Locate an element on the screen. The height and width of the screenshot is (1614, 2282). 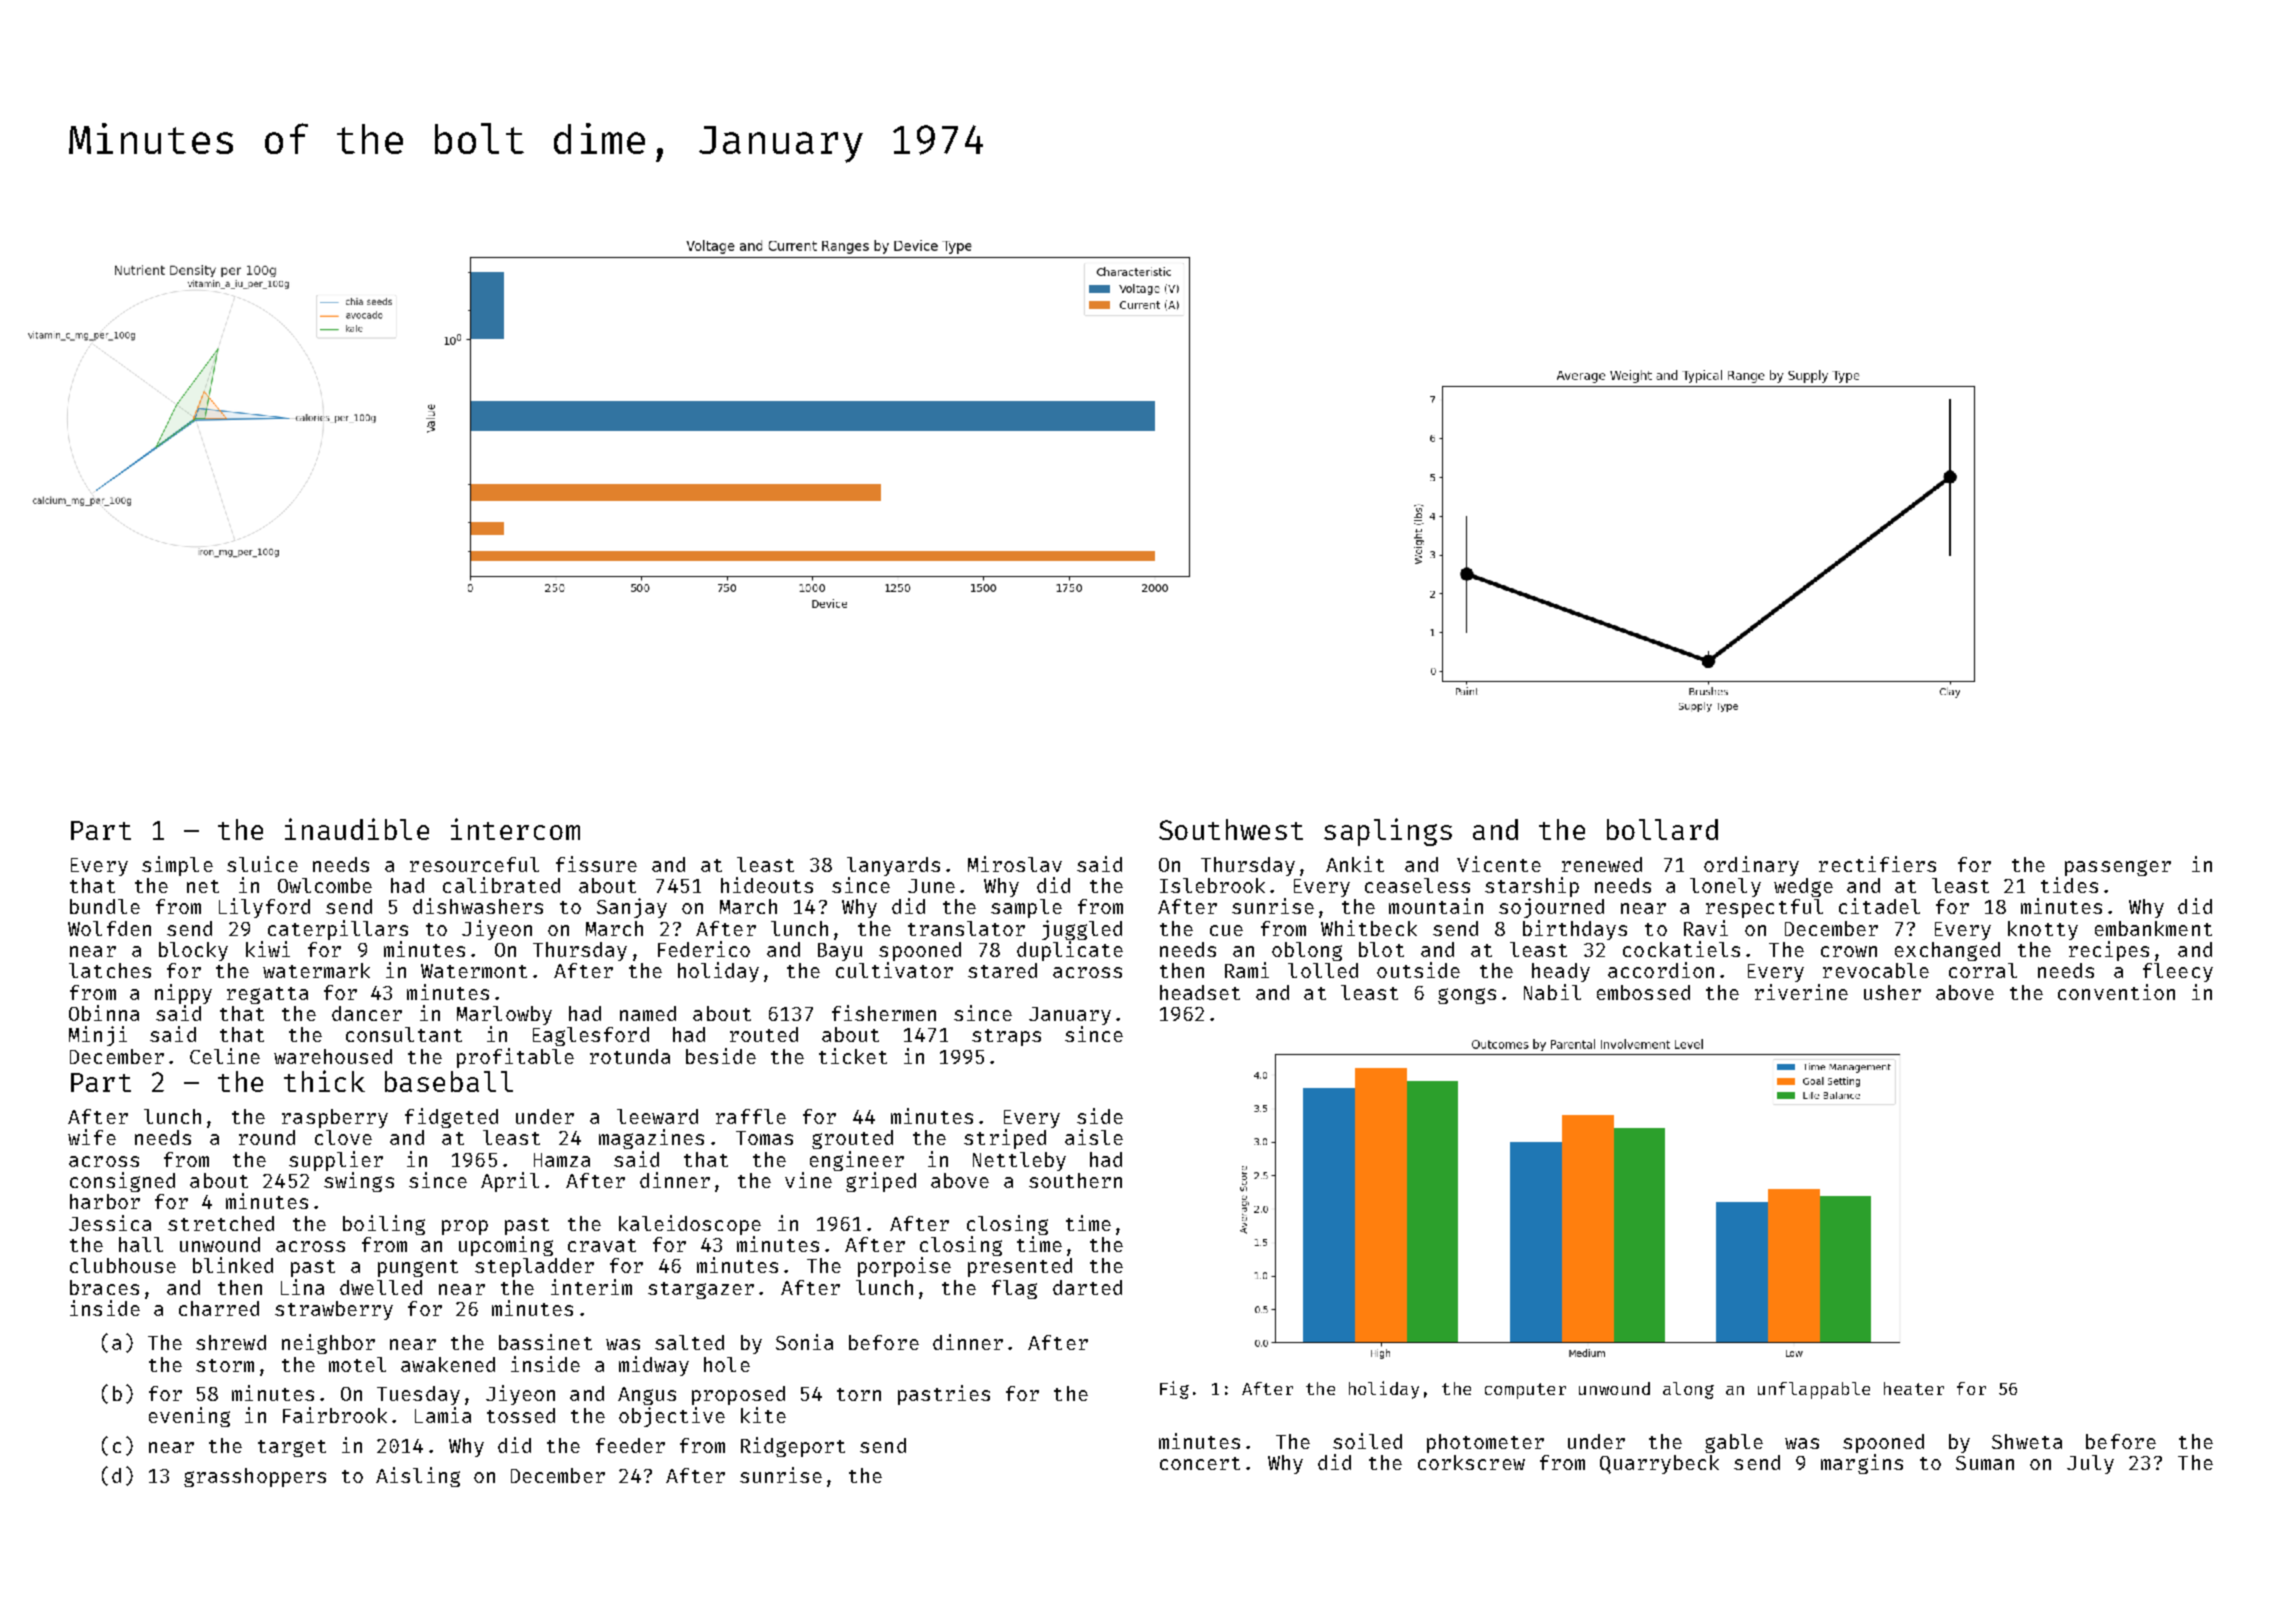
Suman is located at coordinates (1985, 1463).
